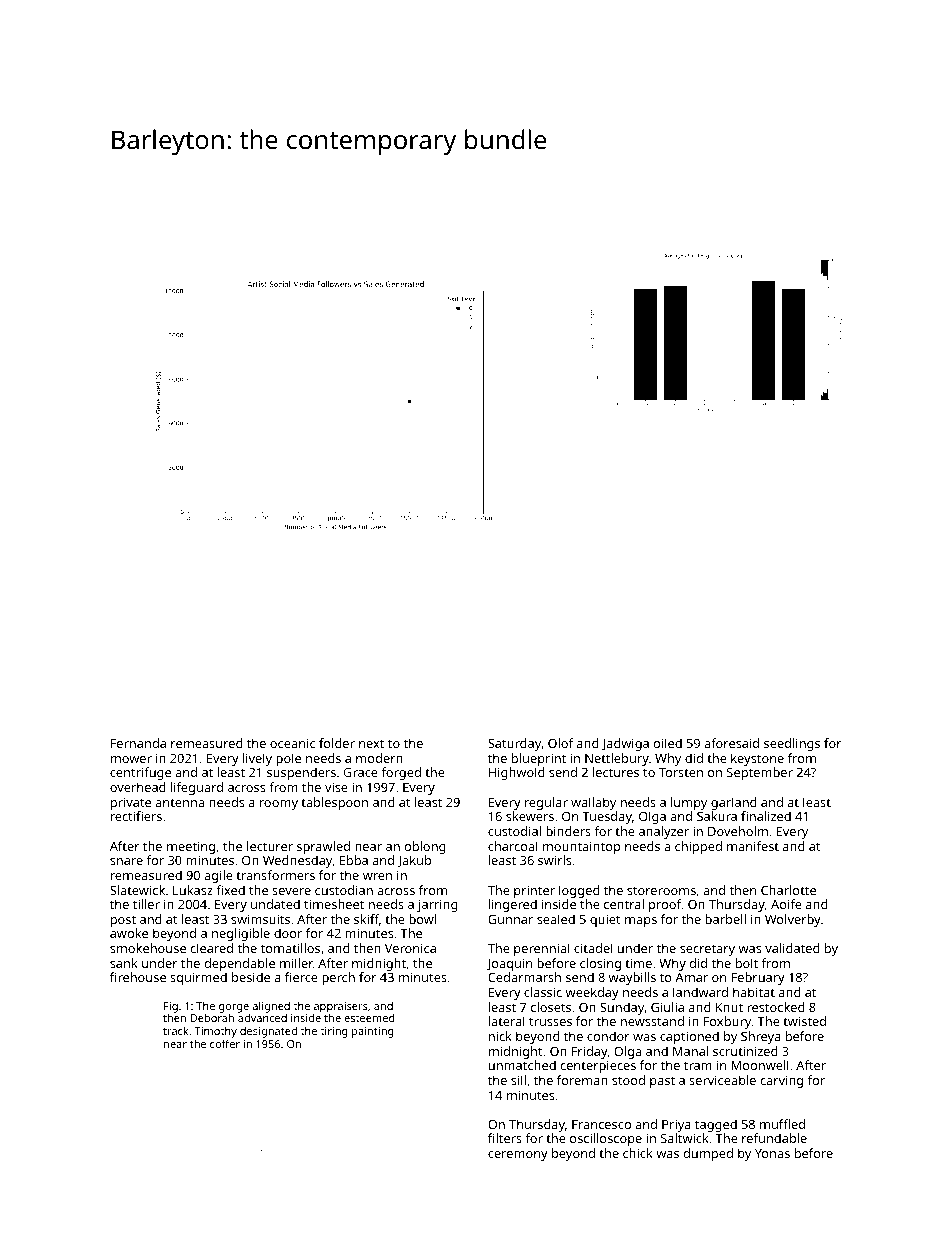  What do you see at coordinates (414, 861) in the image?
I see `Jakub` at bounding box center [414, 861].
